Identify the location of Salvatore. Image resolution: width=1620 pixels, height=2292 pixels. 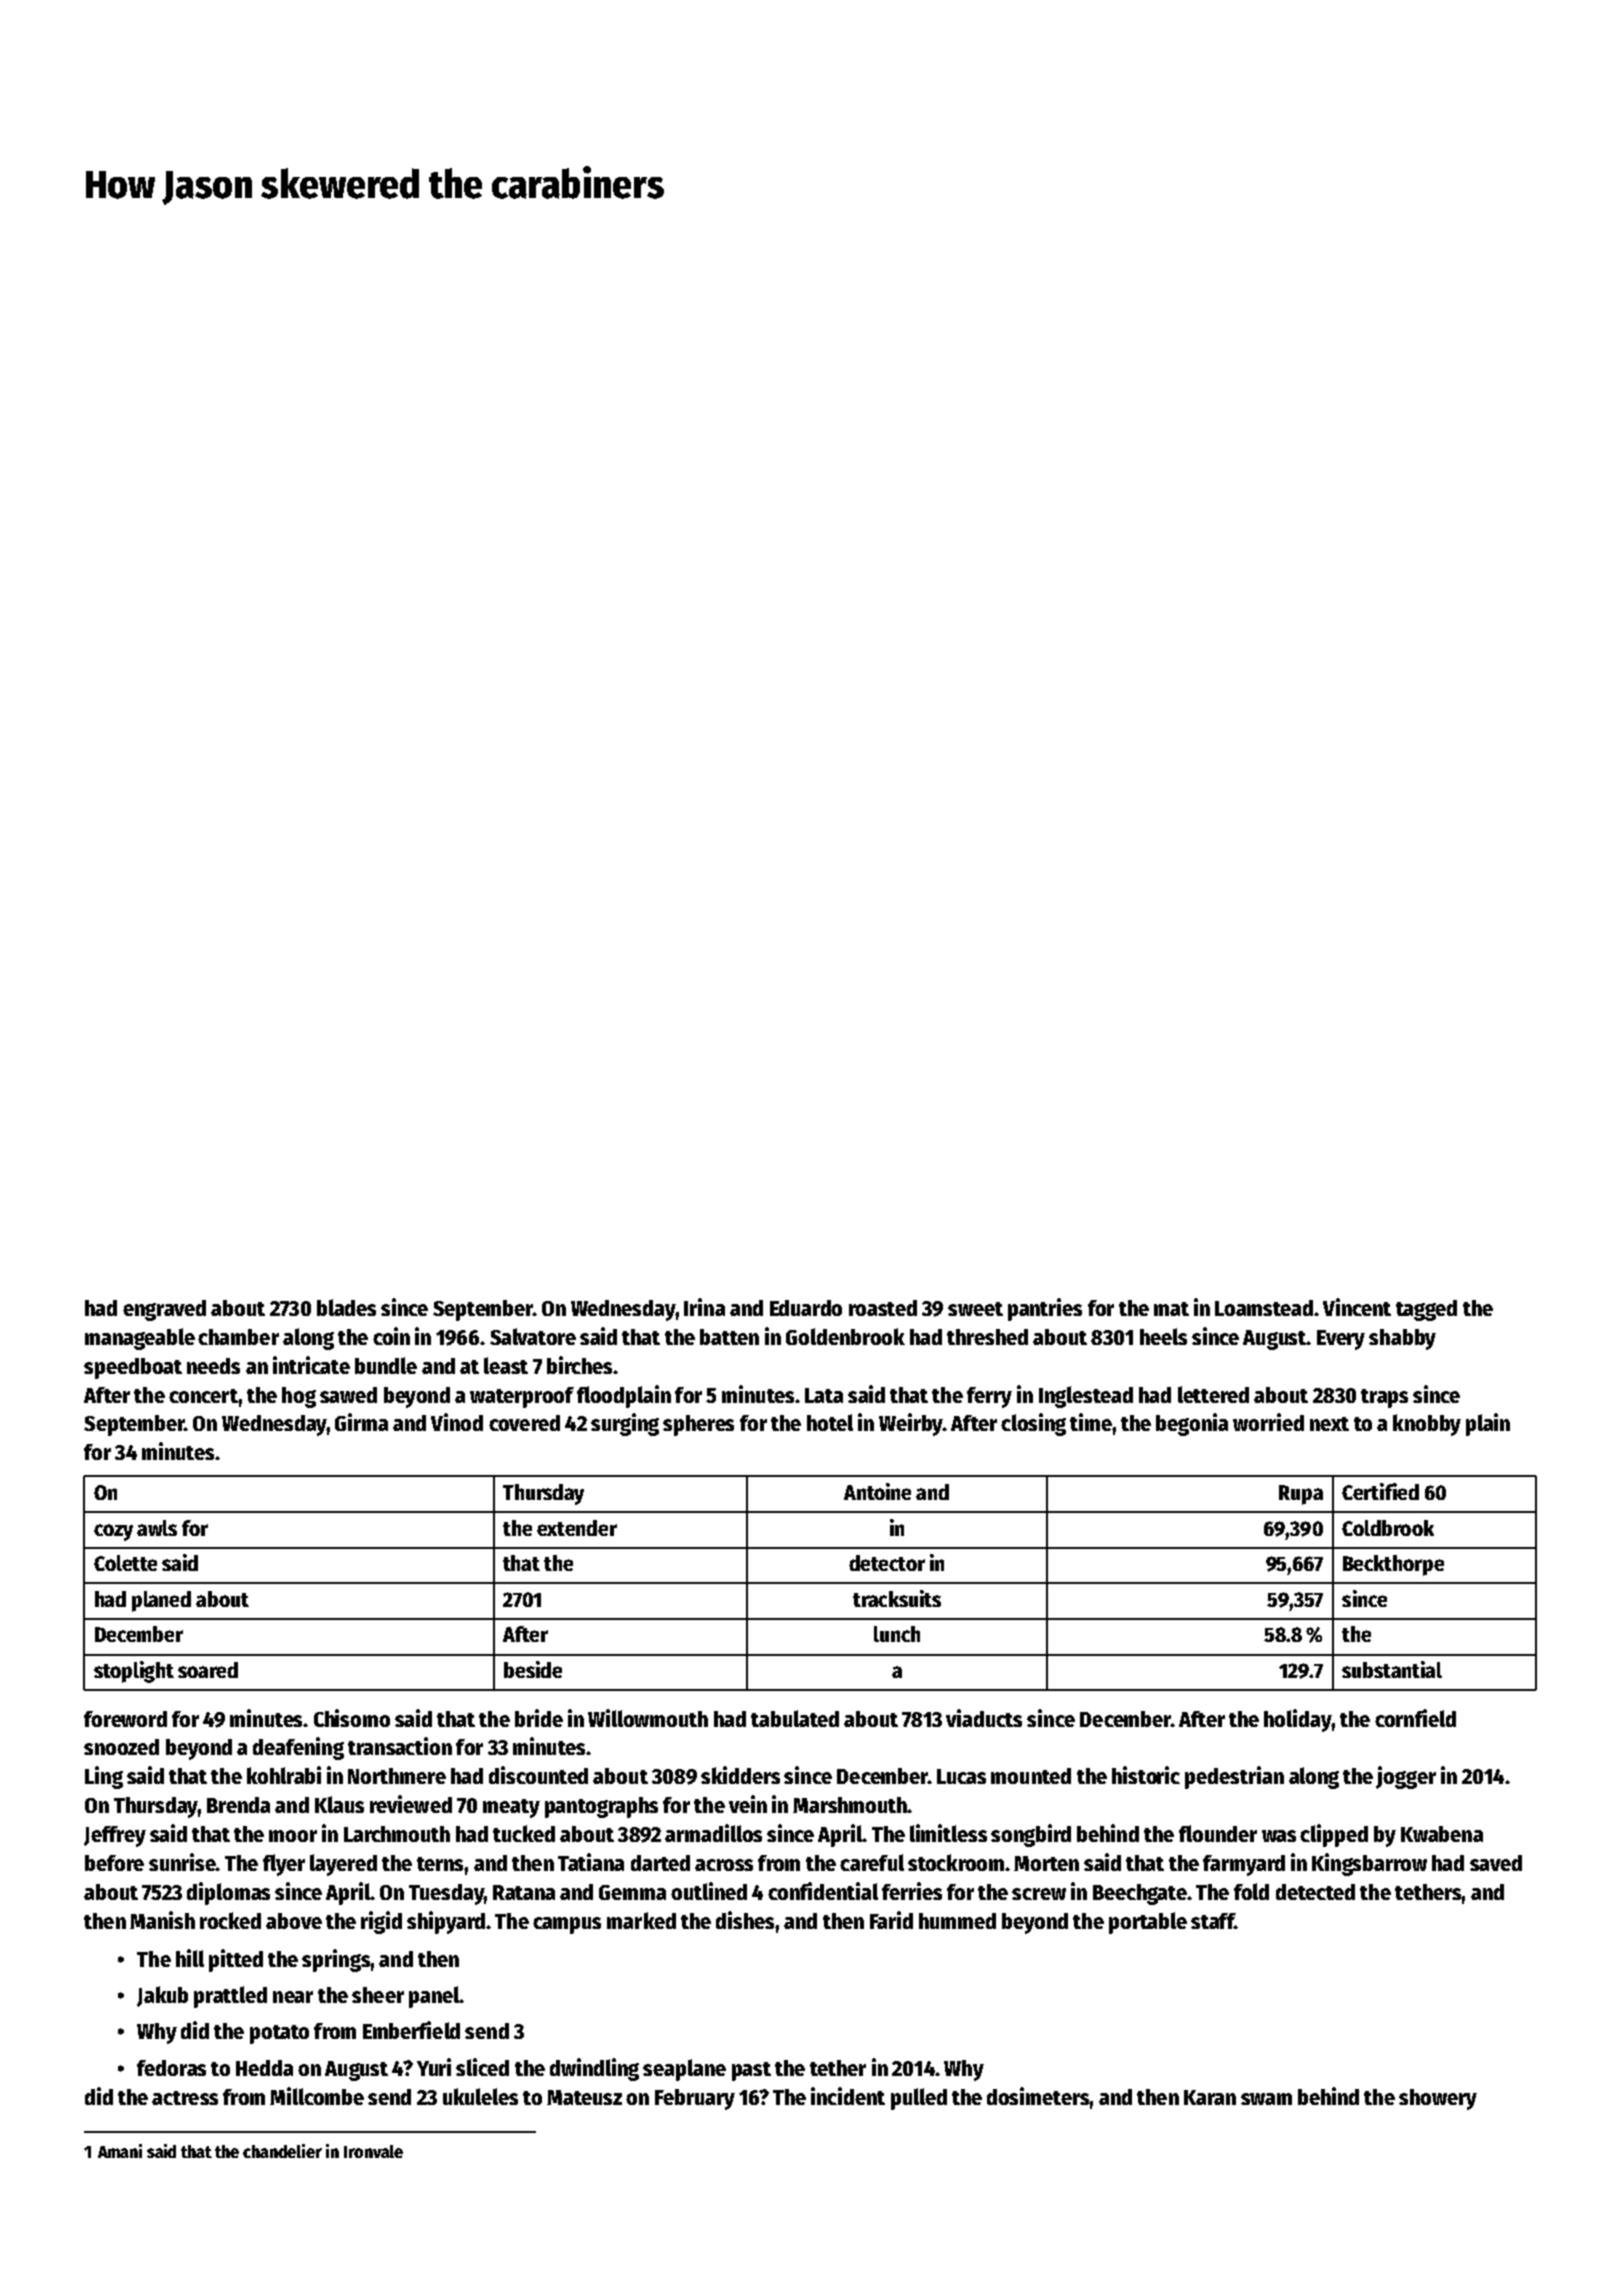
(533, 1336).
